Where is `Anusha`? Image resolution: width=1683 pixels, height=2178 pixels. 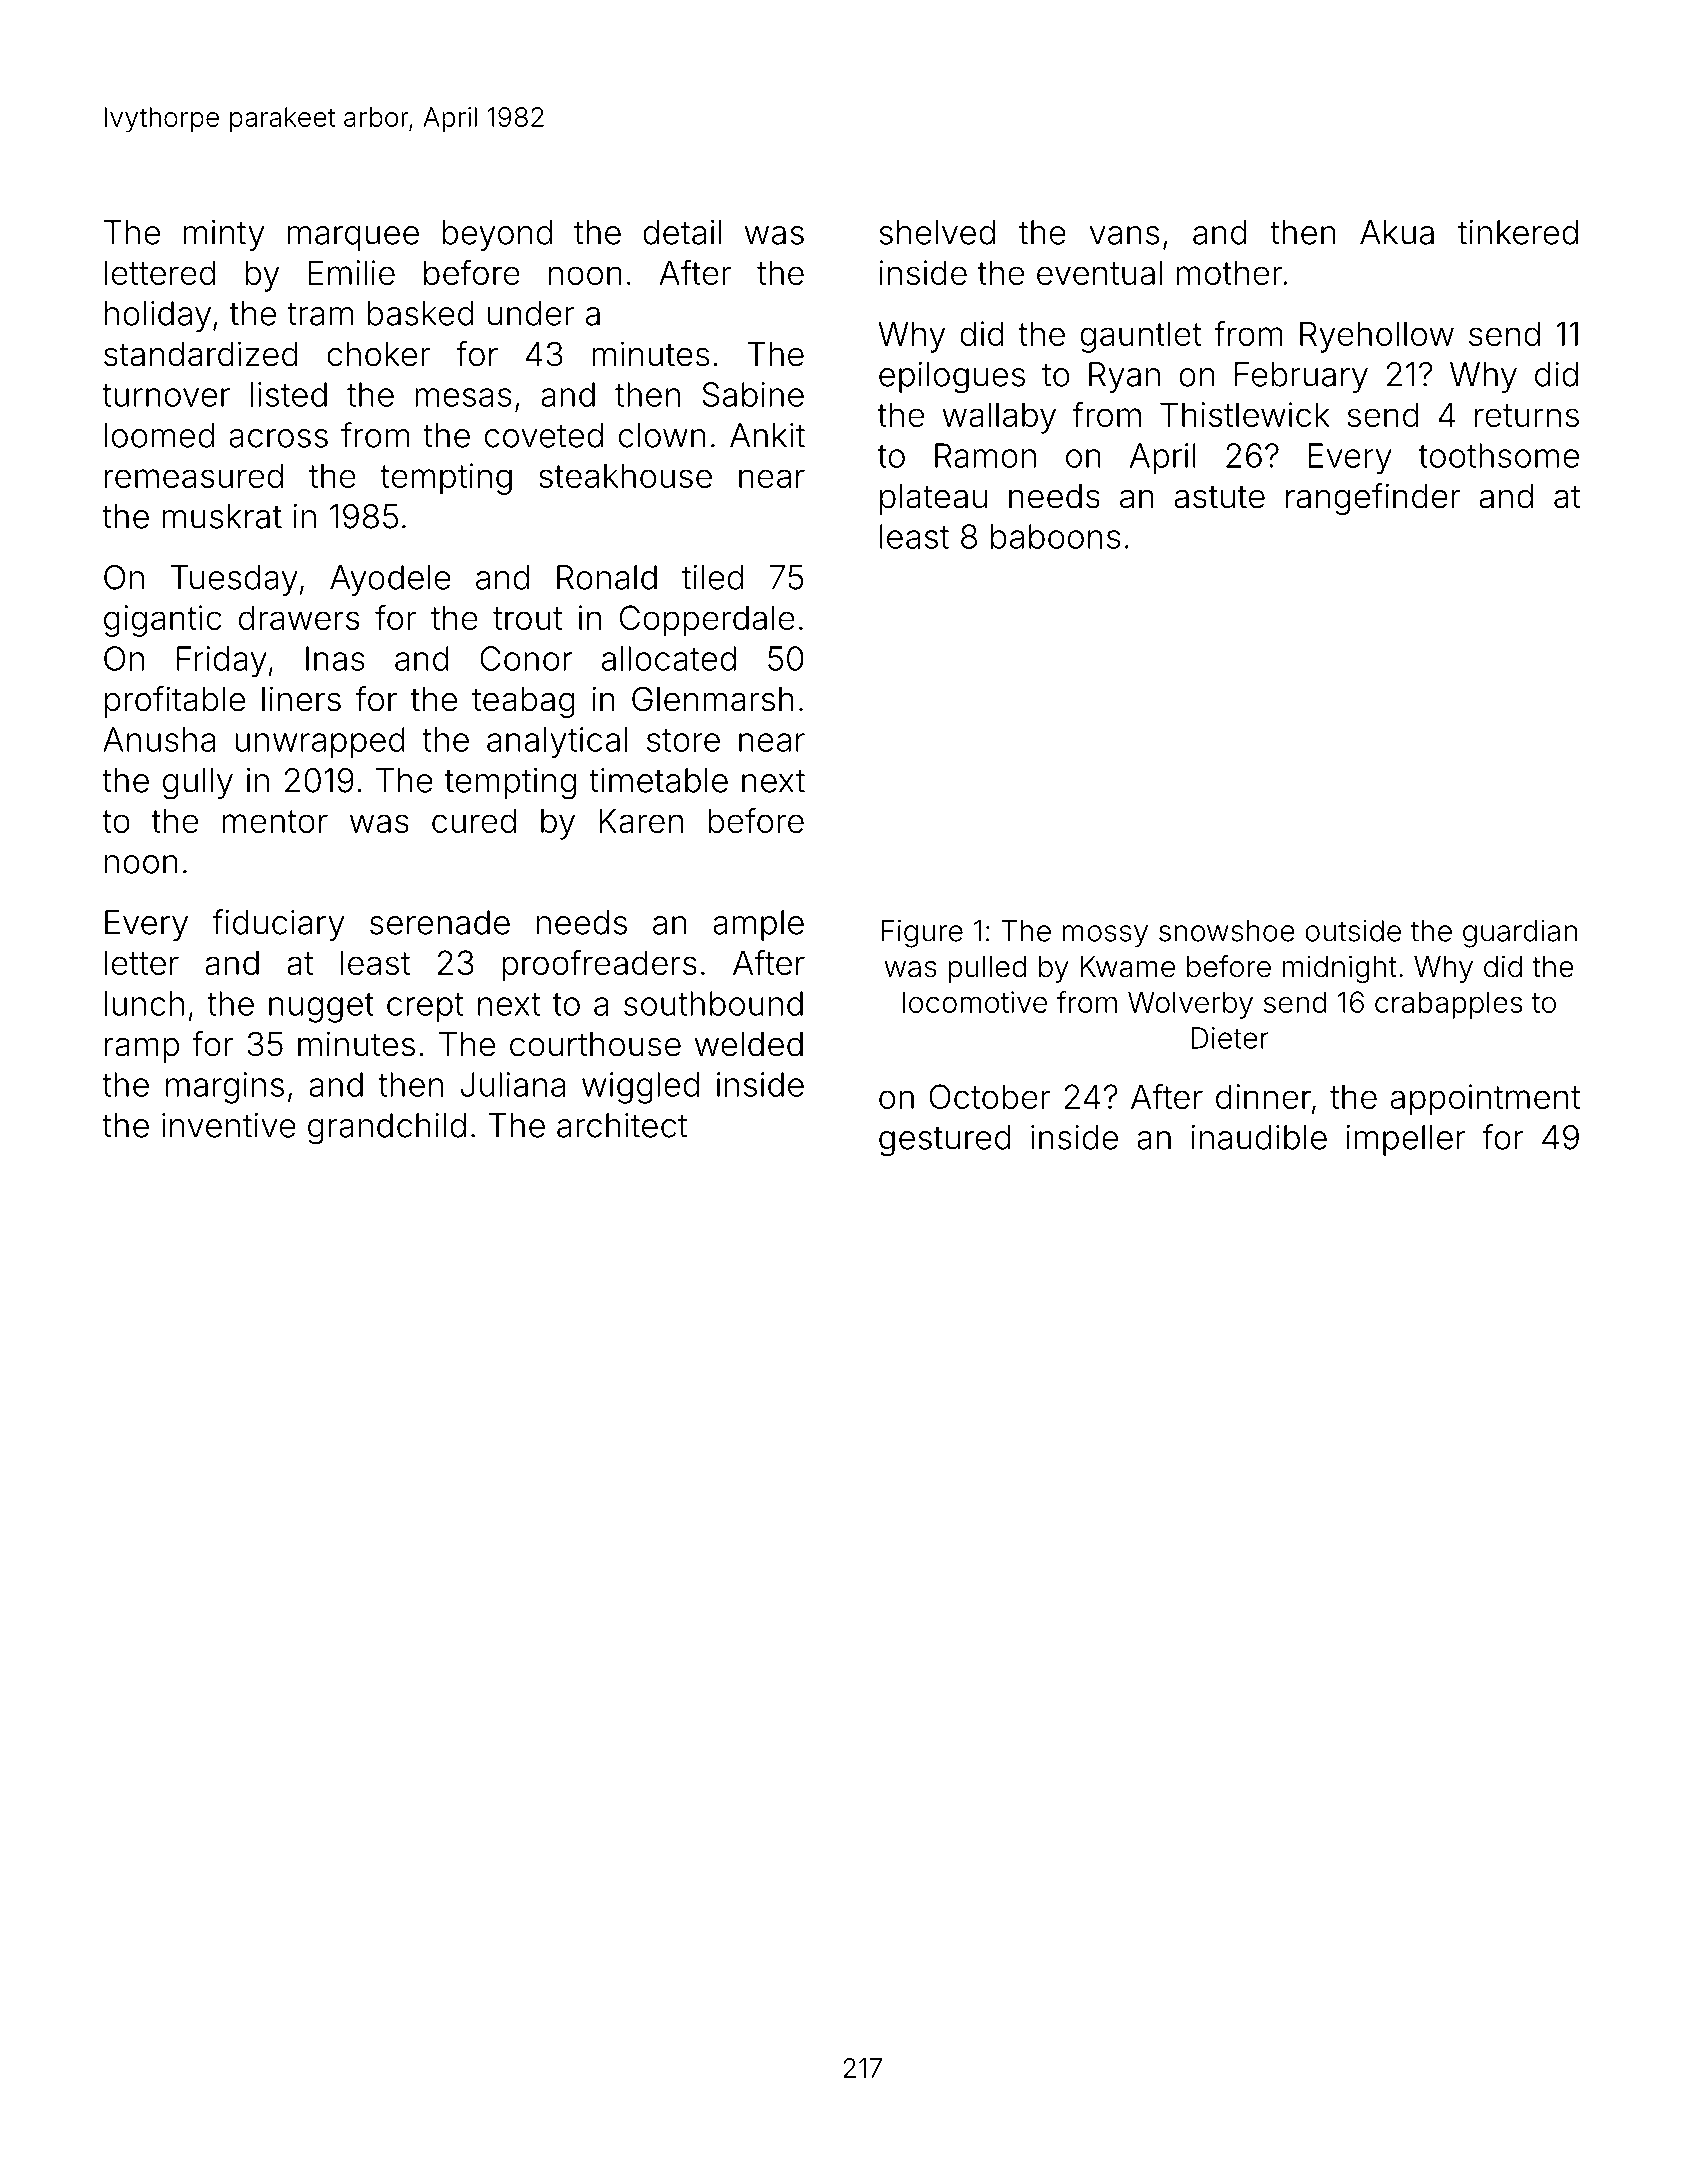 Anusha is located at coordinates (159, 739).
